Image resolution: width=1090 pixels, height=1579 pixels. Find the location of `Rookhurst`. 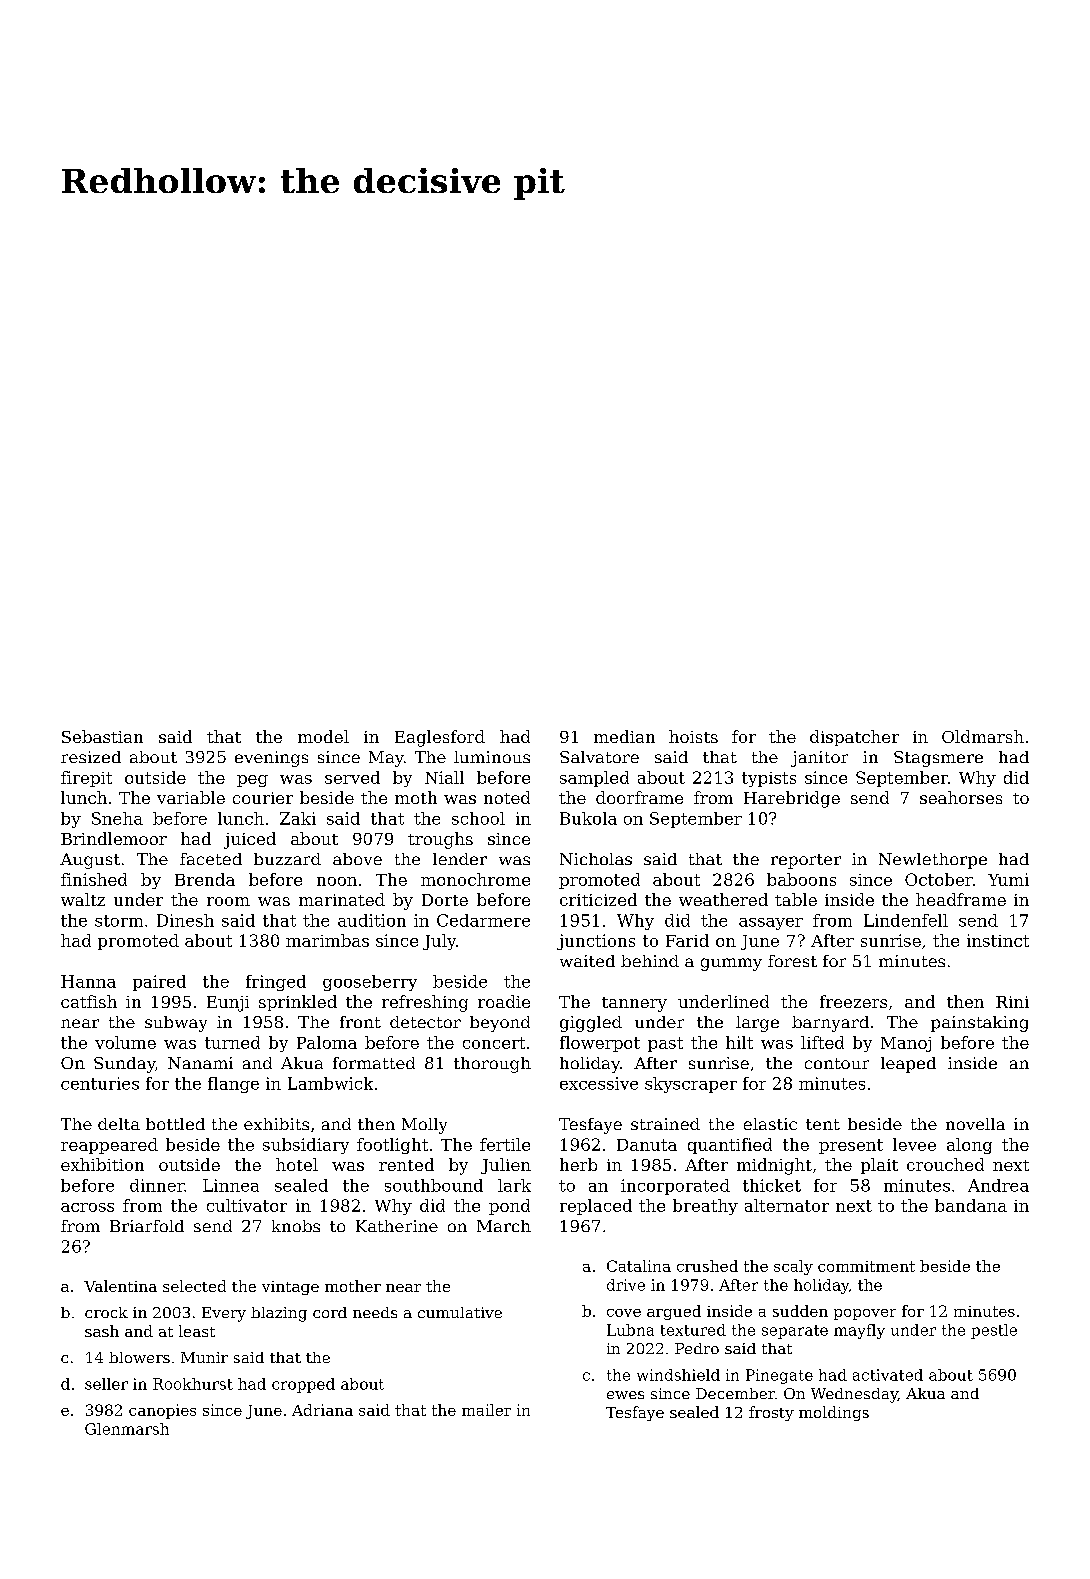

Rookhurst is located at coordinates (193, 1384).
